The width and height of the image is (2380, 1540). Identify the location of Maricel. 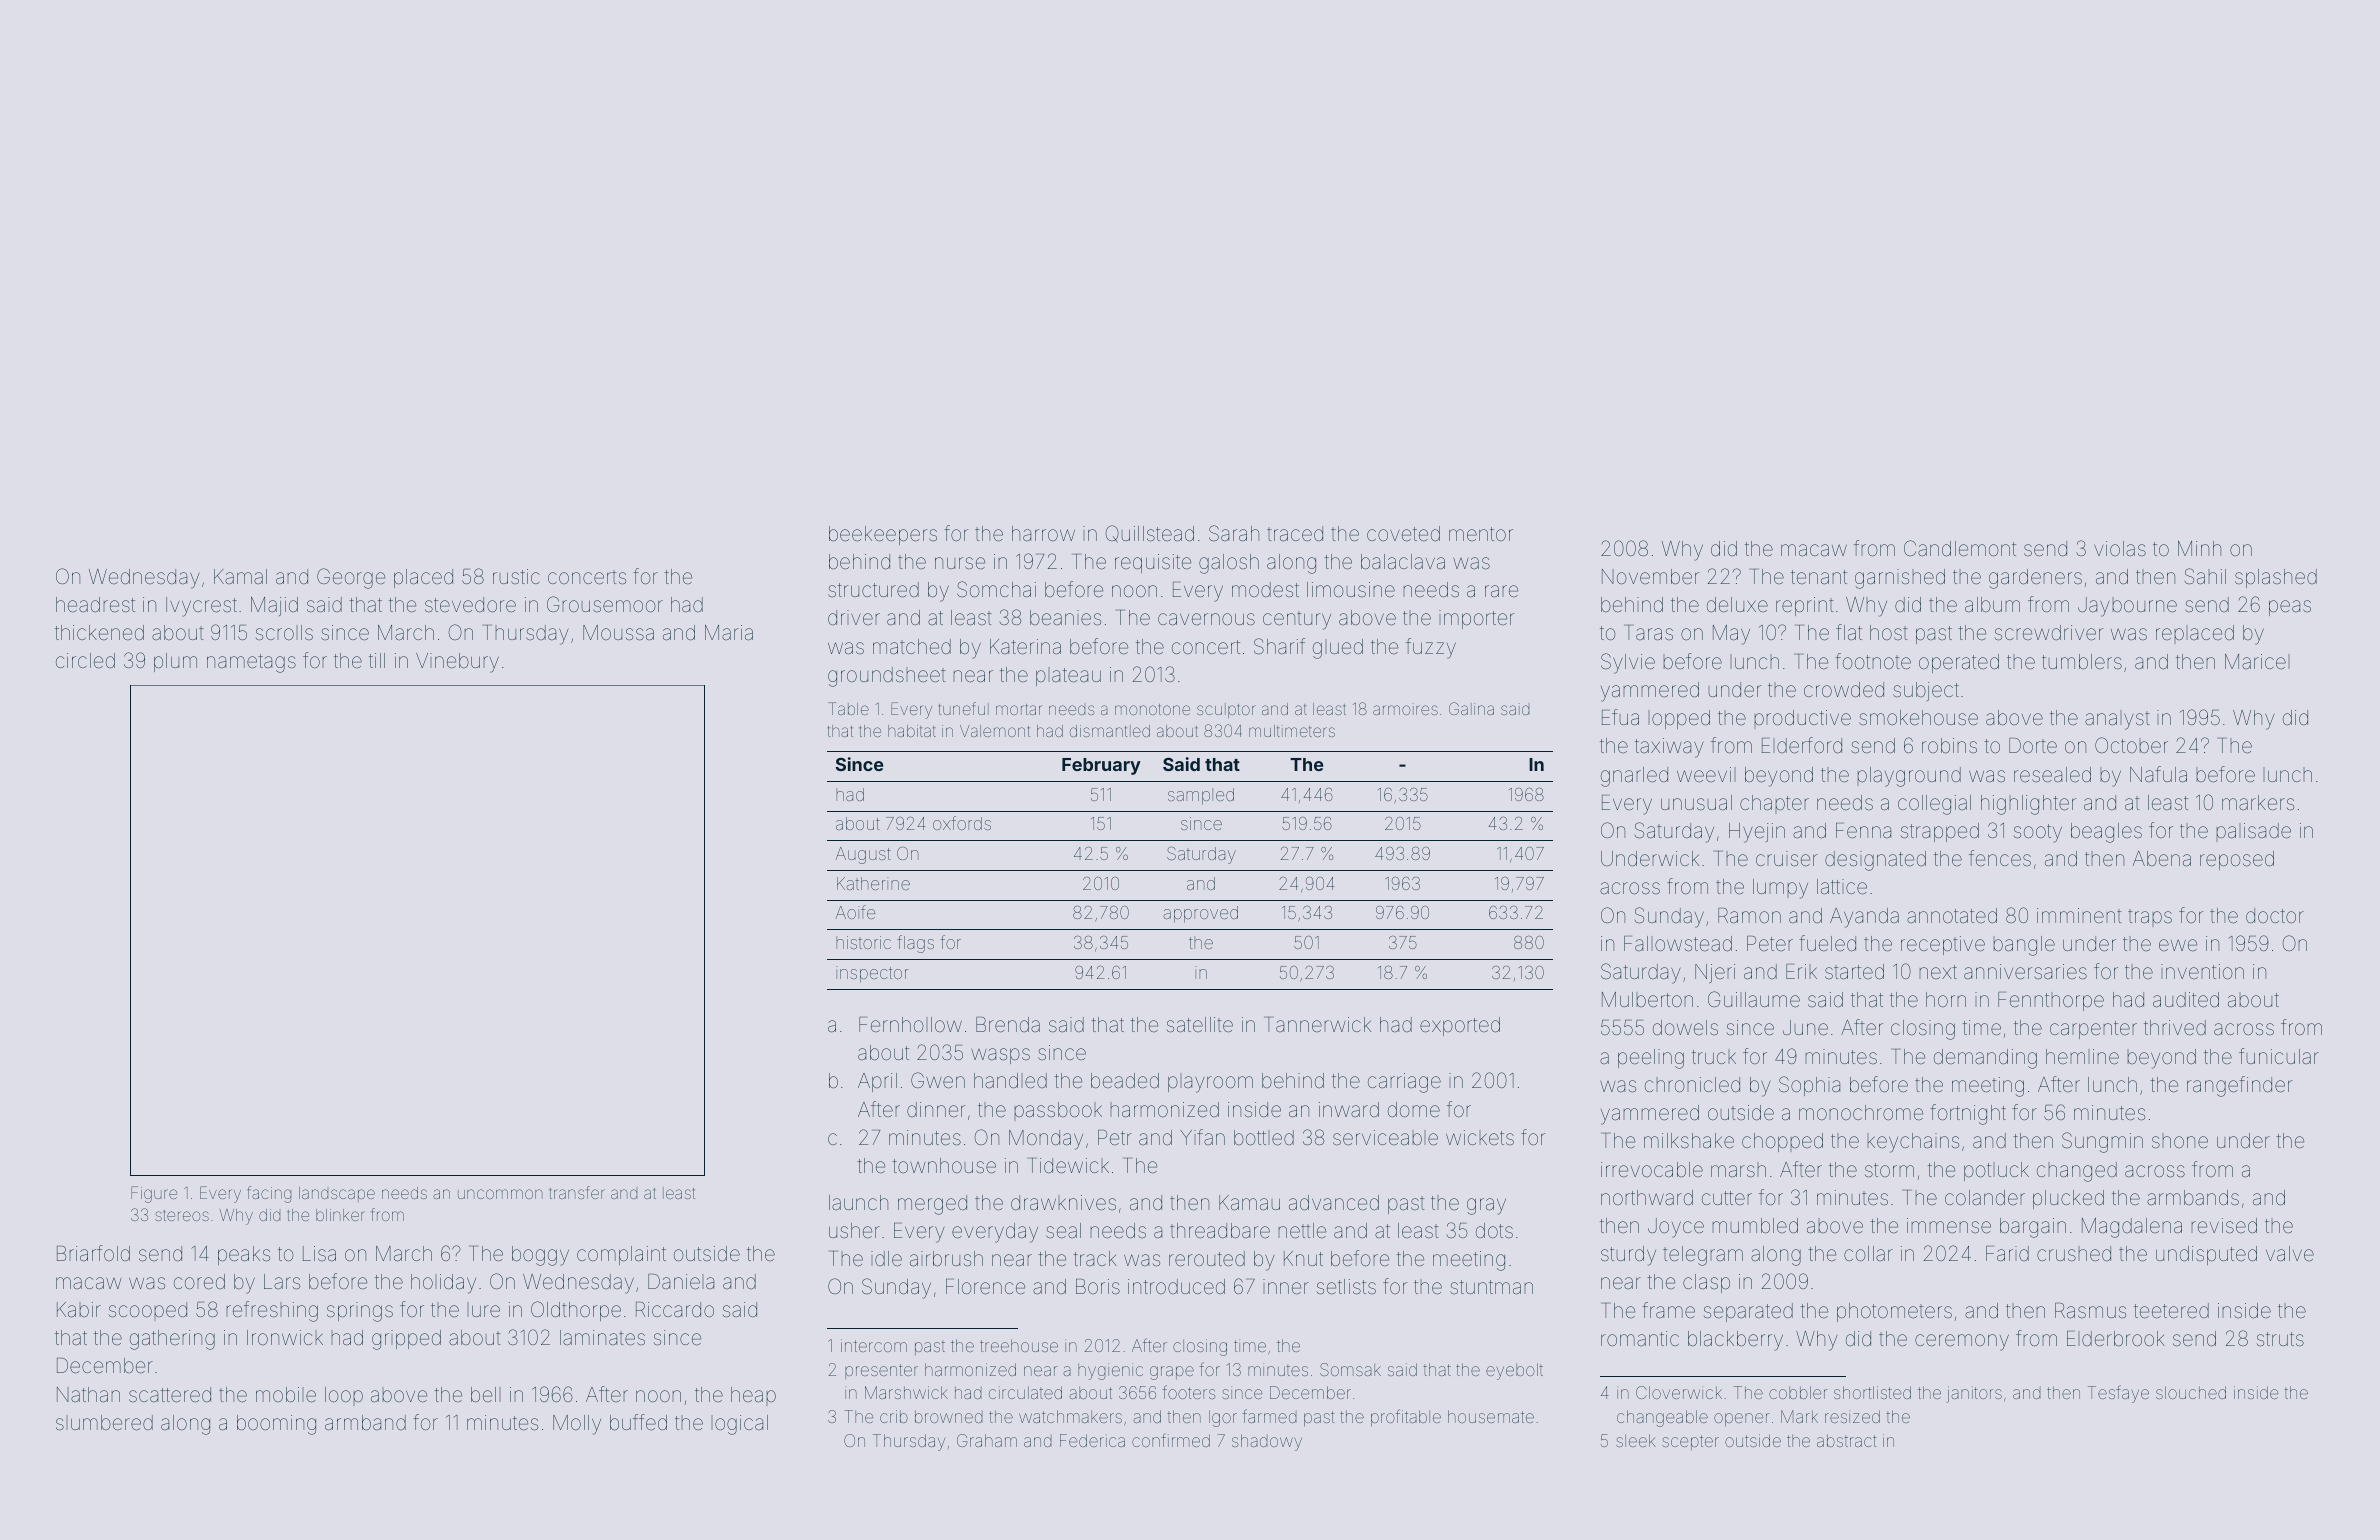
(2255, 661).
